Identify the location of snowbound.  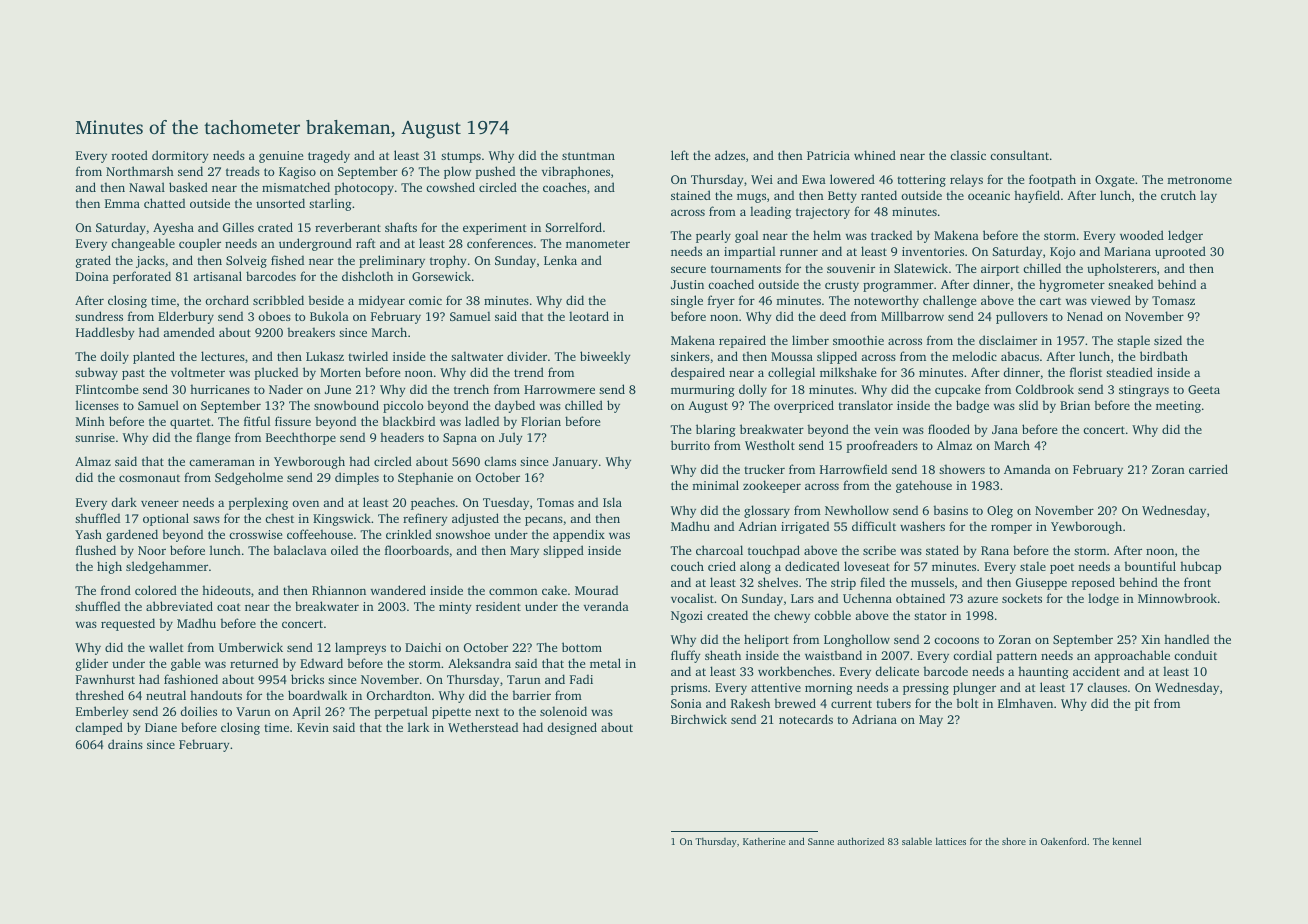
(346, 405).
